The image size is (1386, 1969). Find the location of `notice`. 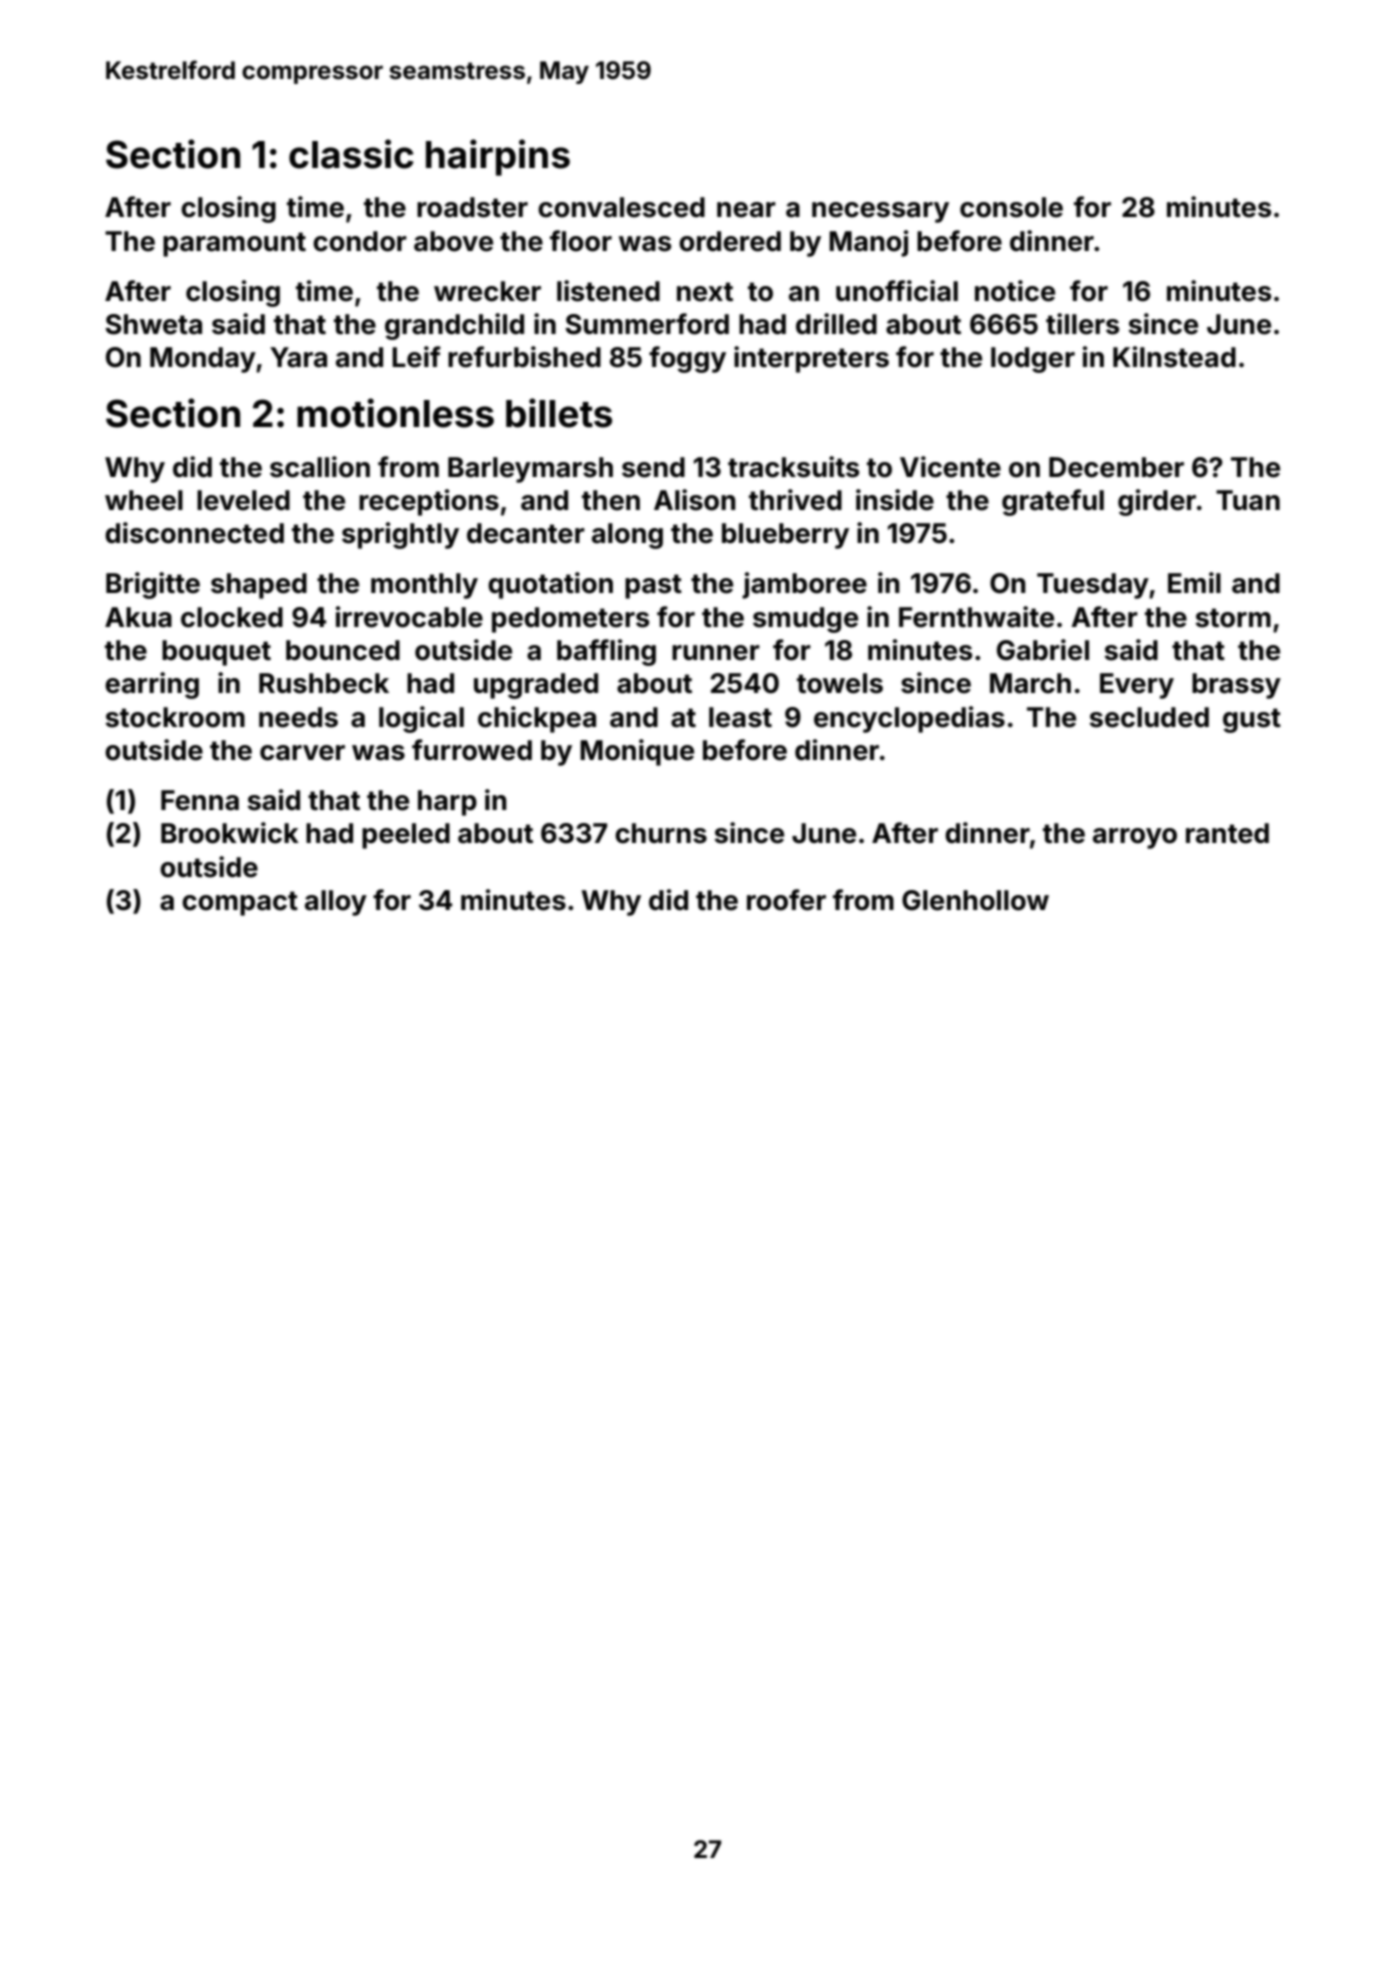

notice is located at coordinates (1015, 291).
